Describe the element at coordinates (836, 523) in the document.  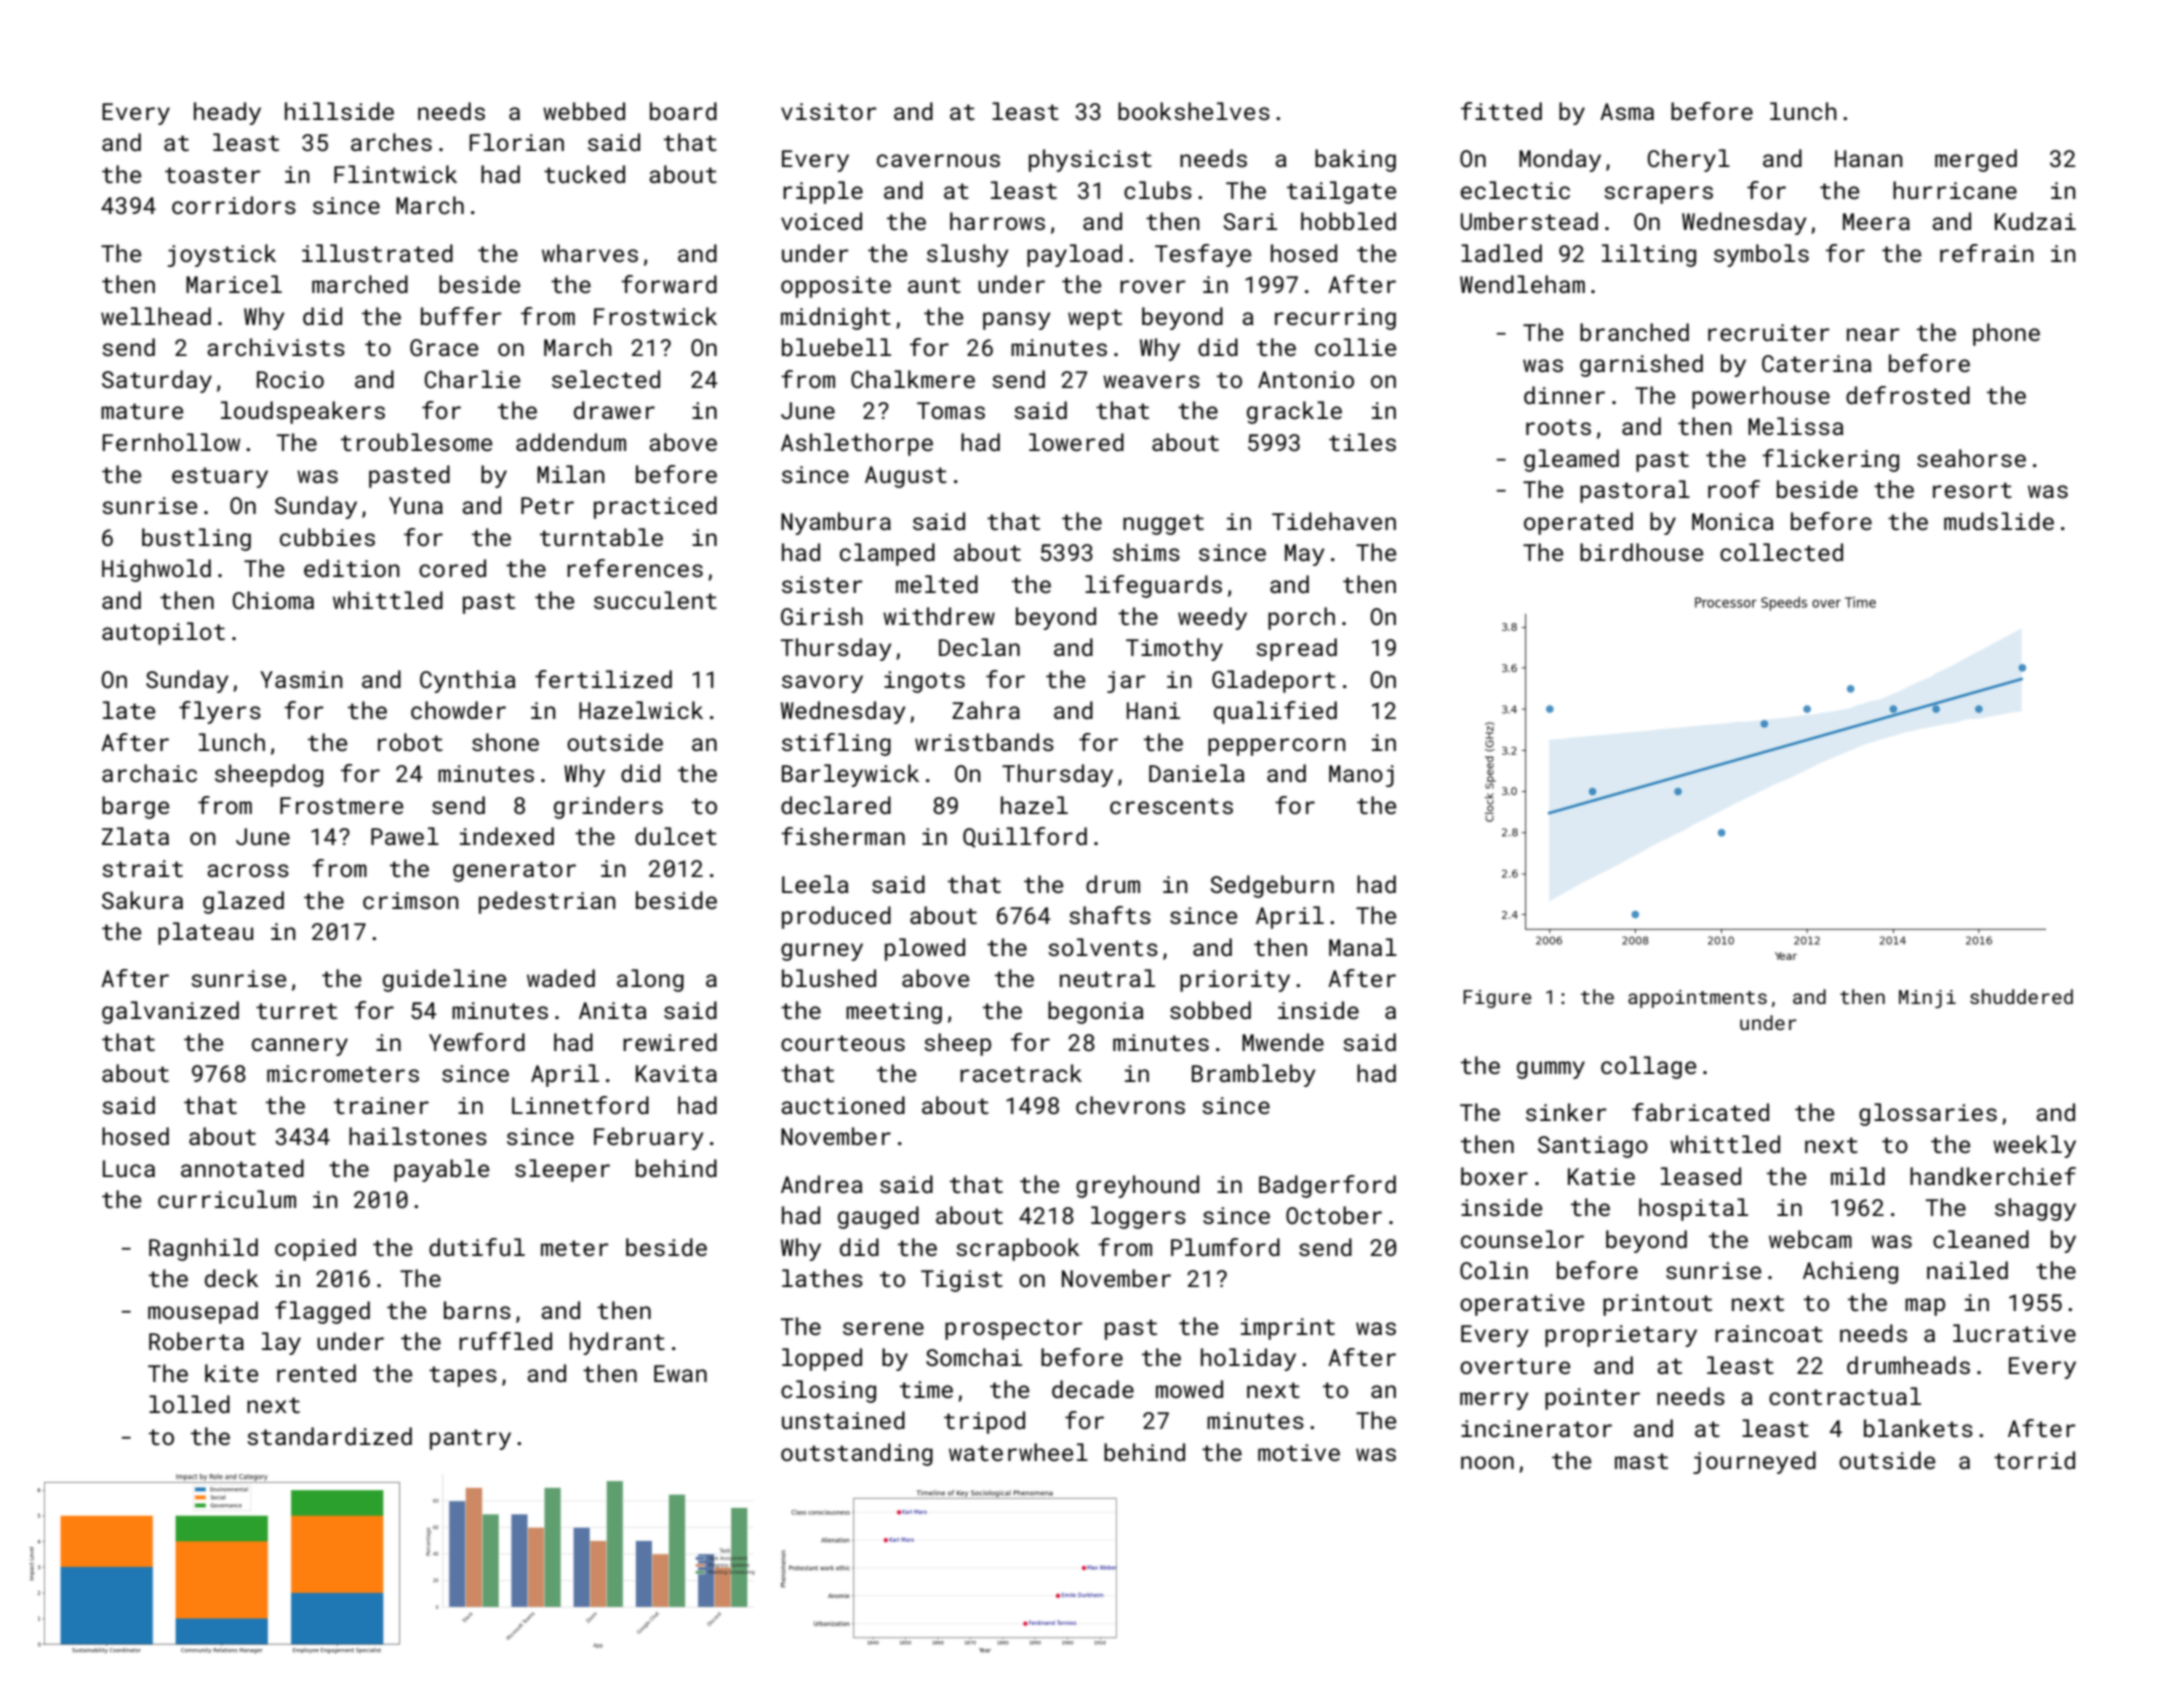
I see `Nyambura` at that location.
